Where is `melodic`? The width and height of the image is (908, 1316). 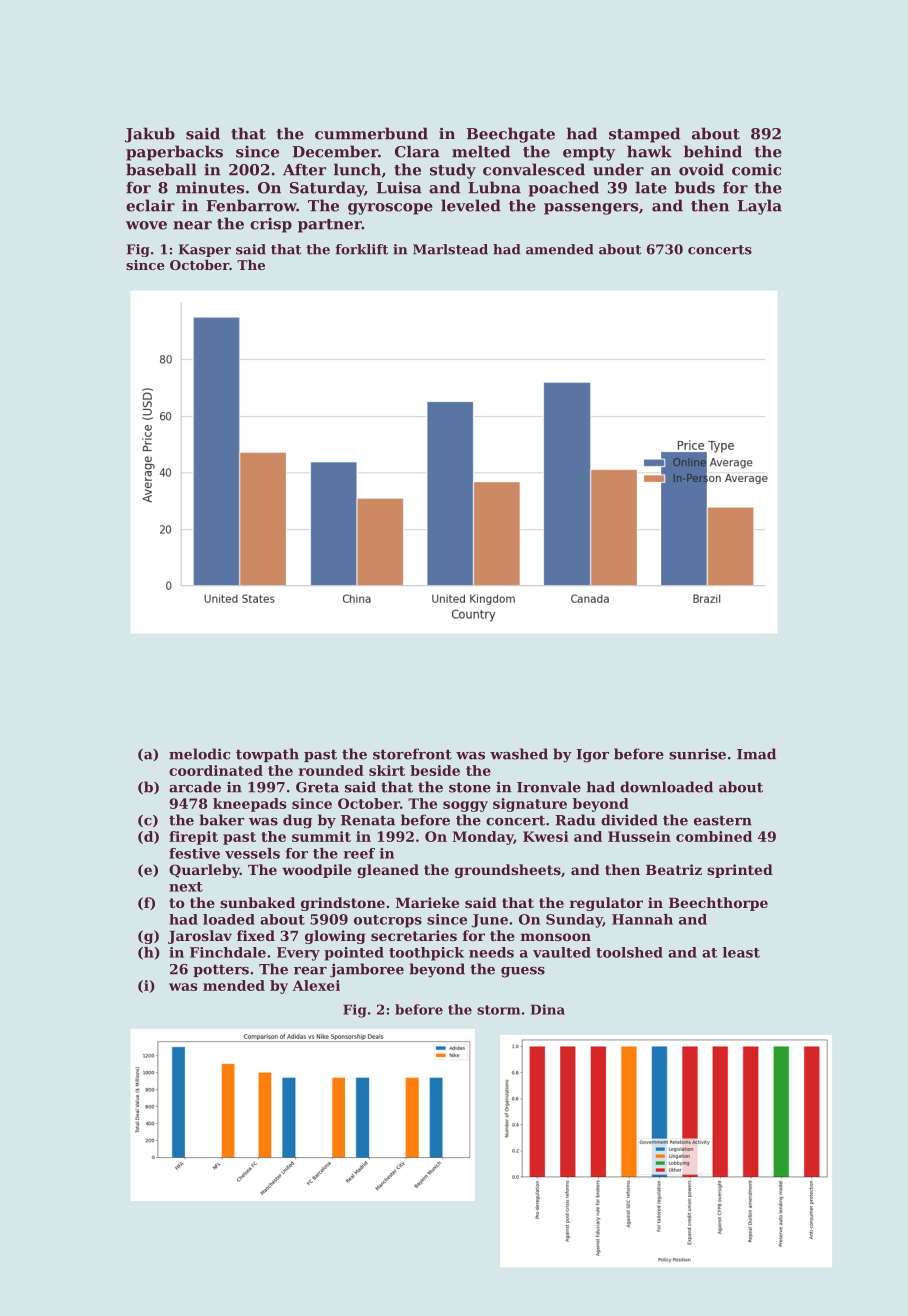 melodic is located at coordinates (199, 754).
